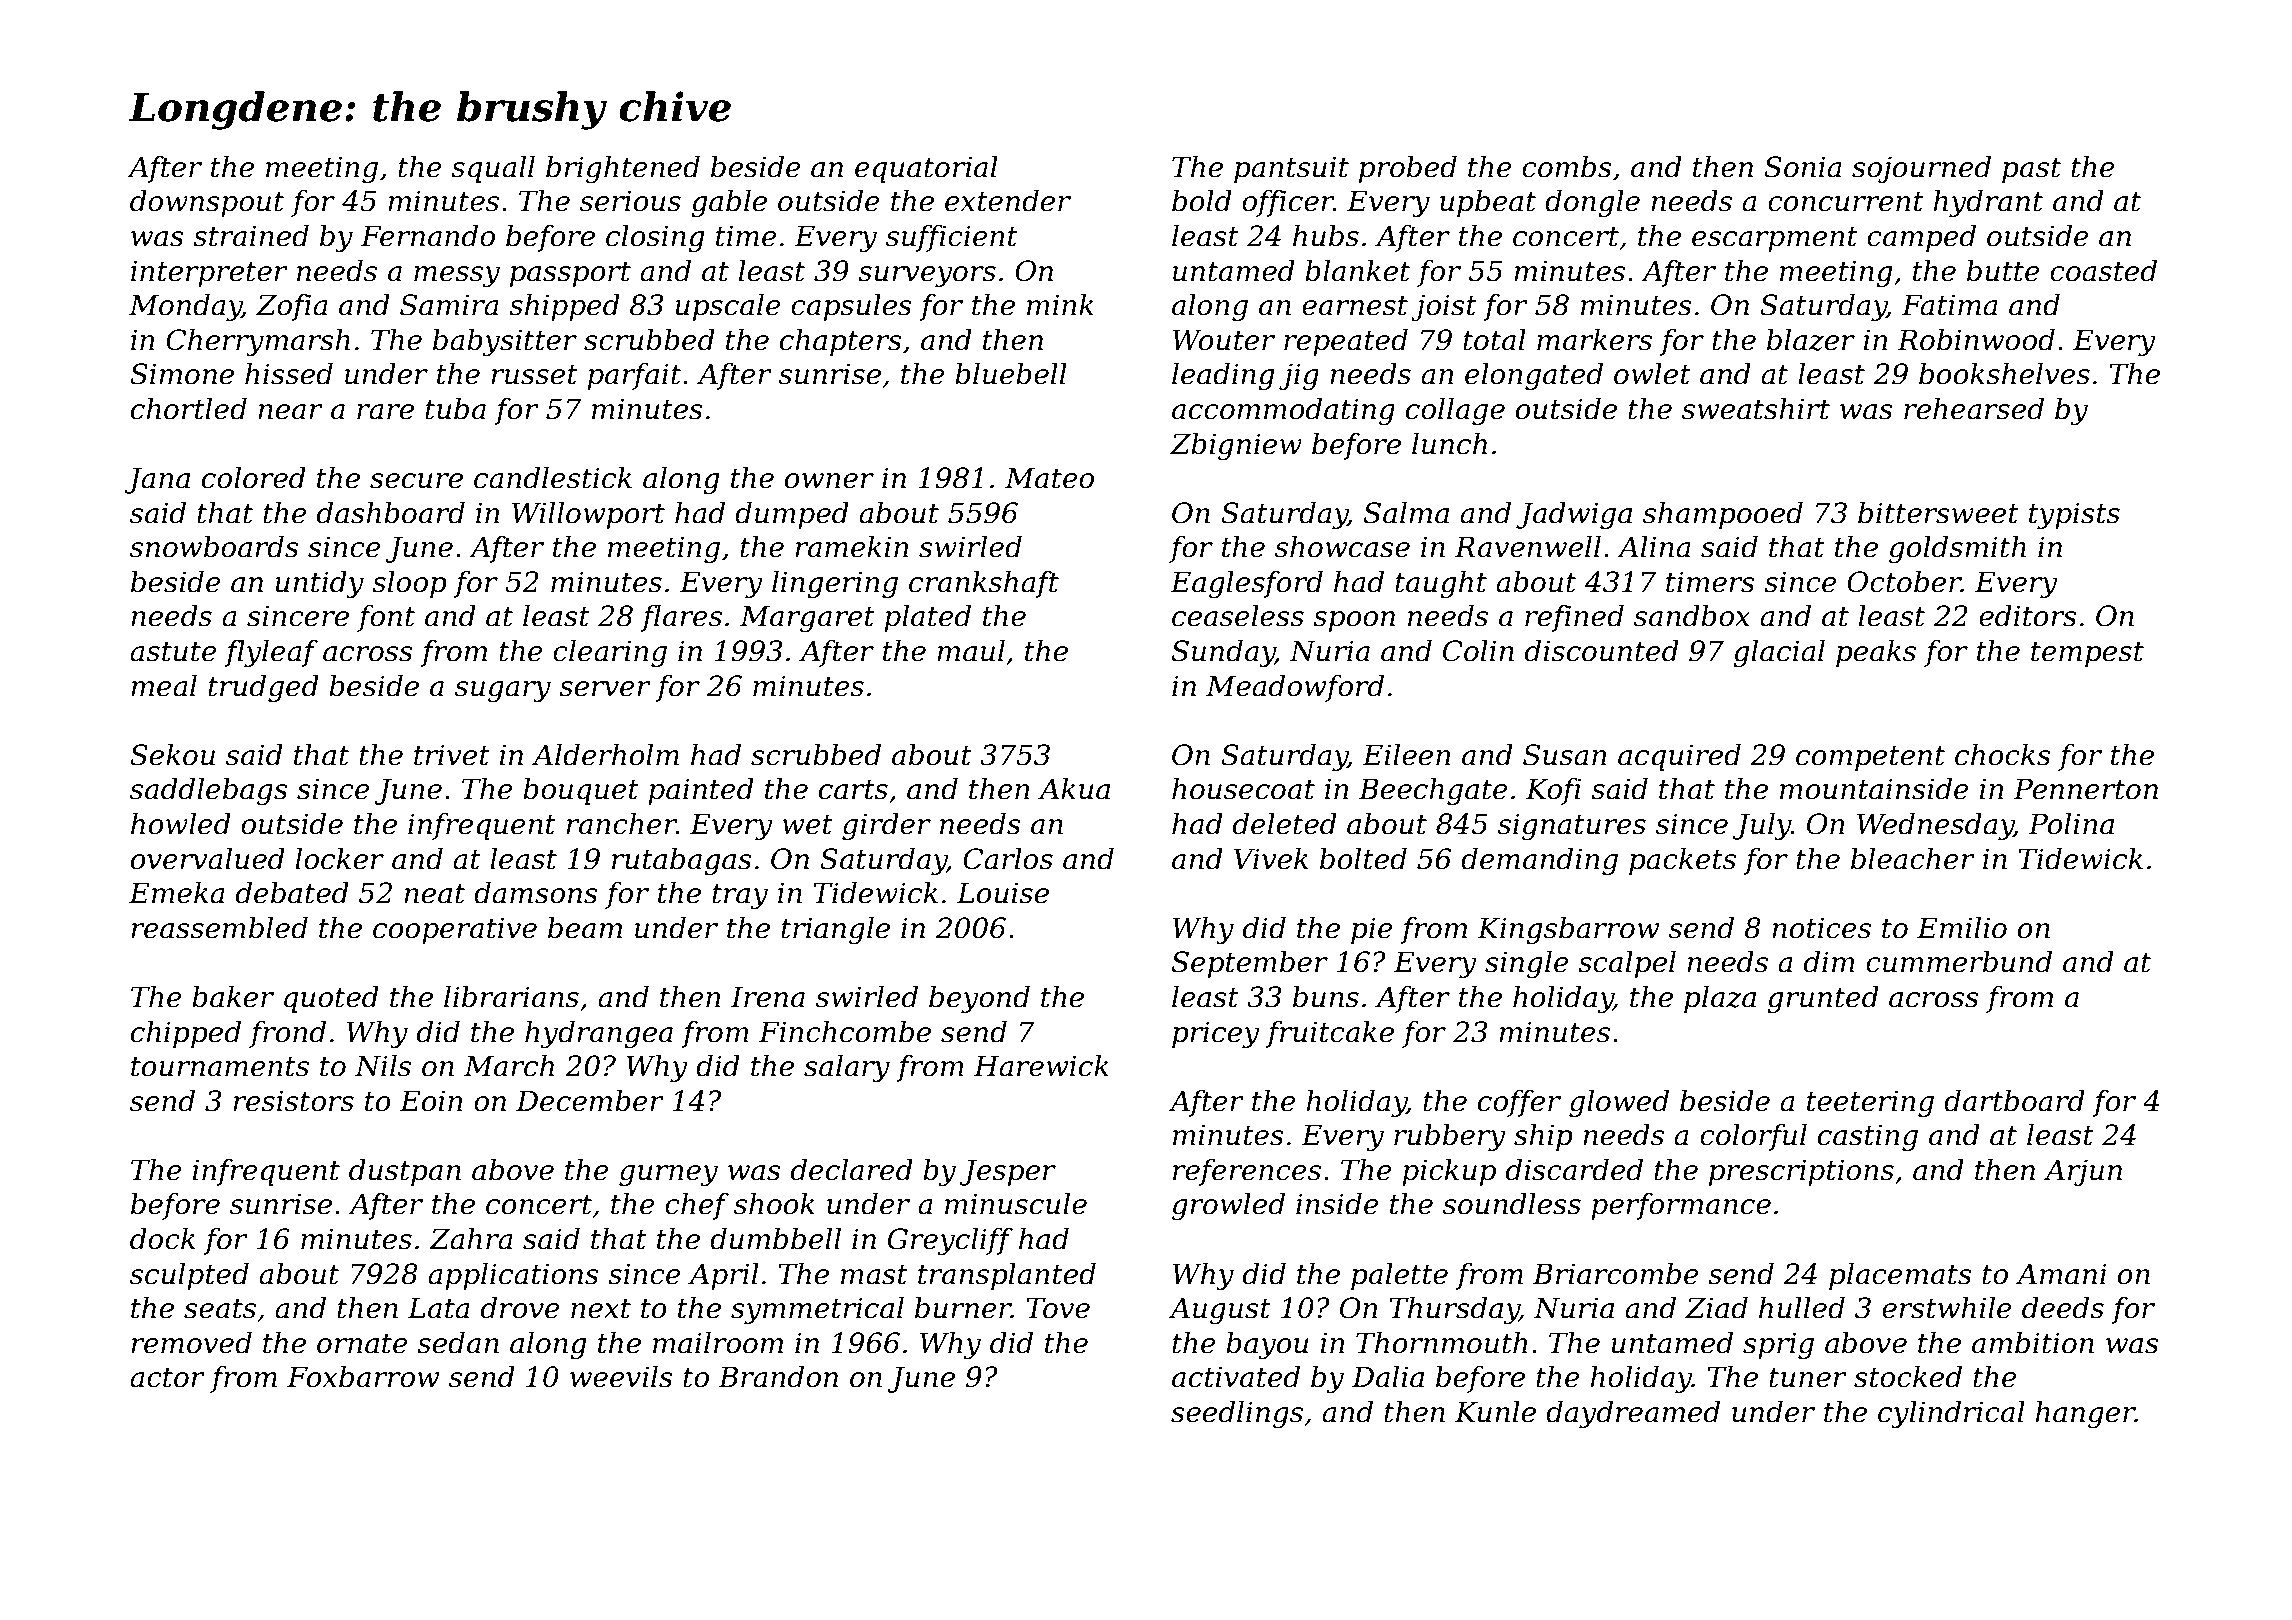 The width and height of the screenshot is (2292, 1620). Describe the element at coordinates (2031, 170) in the screenshot. I see `past` at that location.
